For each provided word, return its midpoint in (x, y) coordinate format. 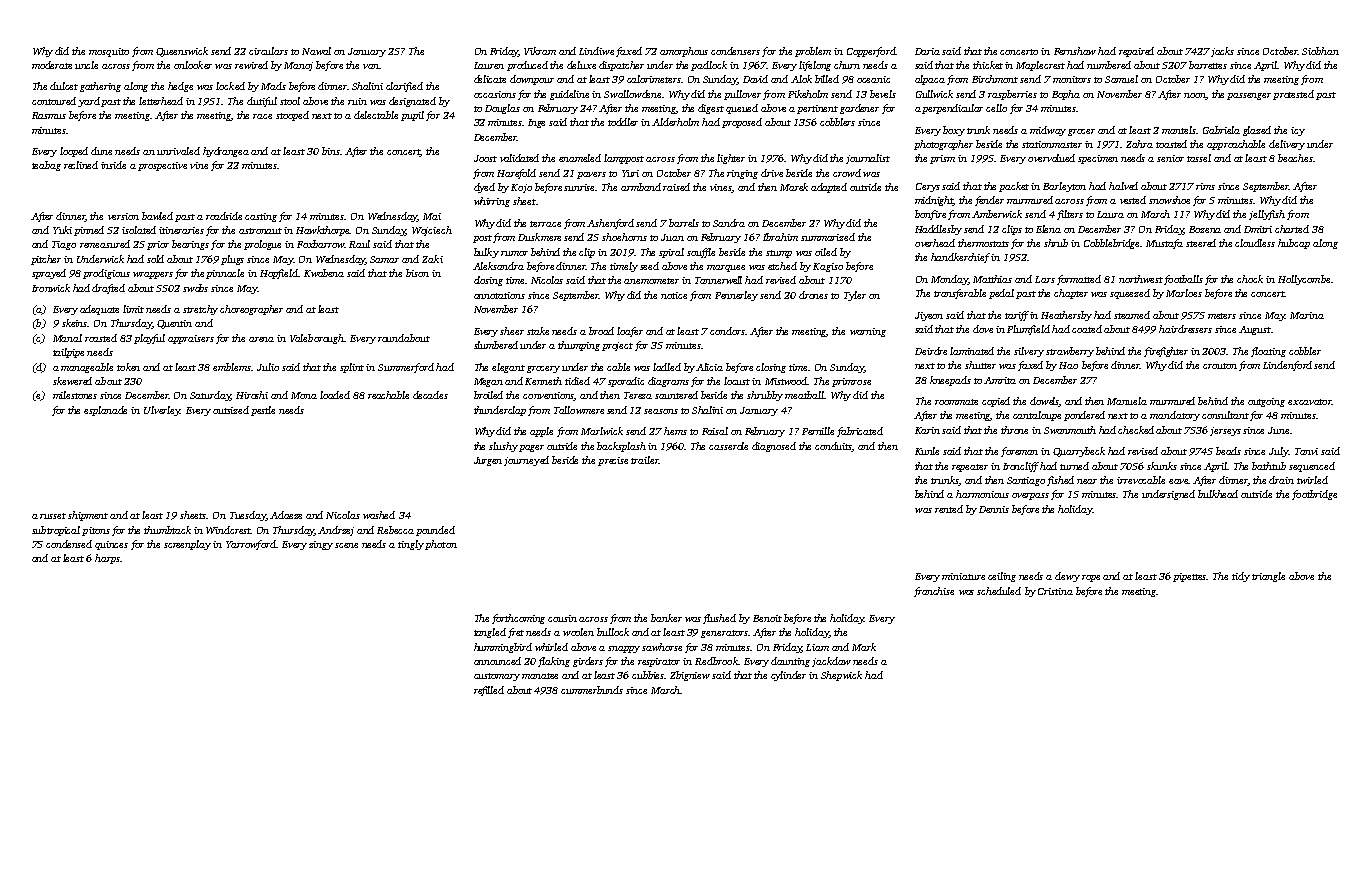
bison (417, 273)
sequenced (1312, 467)
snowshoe (1169, 200)
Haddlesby (938, 230)
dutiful (262, 102)
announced (497, 661)
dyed (484, 188)
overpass (1030, 496)
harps (107, 559)
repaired (1136, 52)
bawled (157, 216)
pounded (435, 531)
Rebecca (395, 530)
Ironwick (51, 288)
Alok (801, 79)
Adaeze (286, 515)
